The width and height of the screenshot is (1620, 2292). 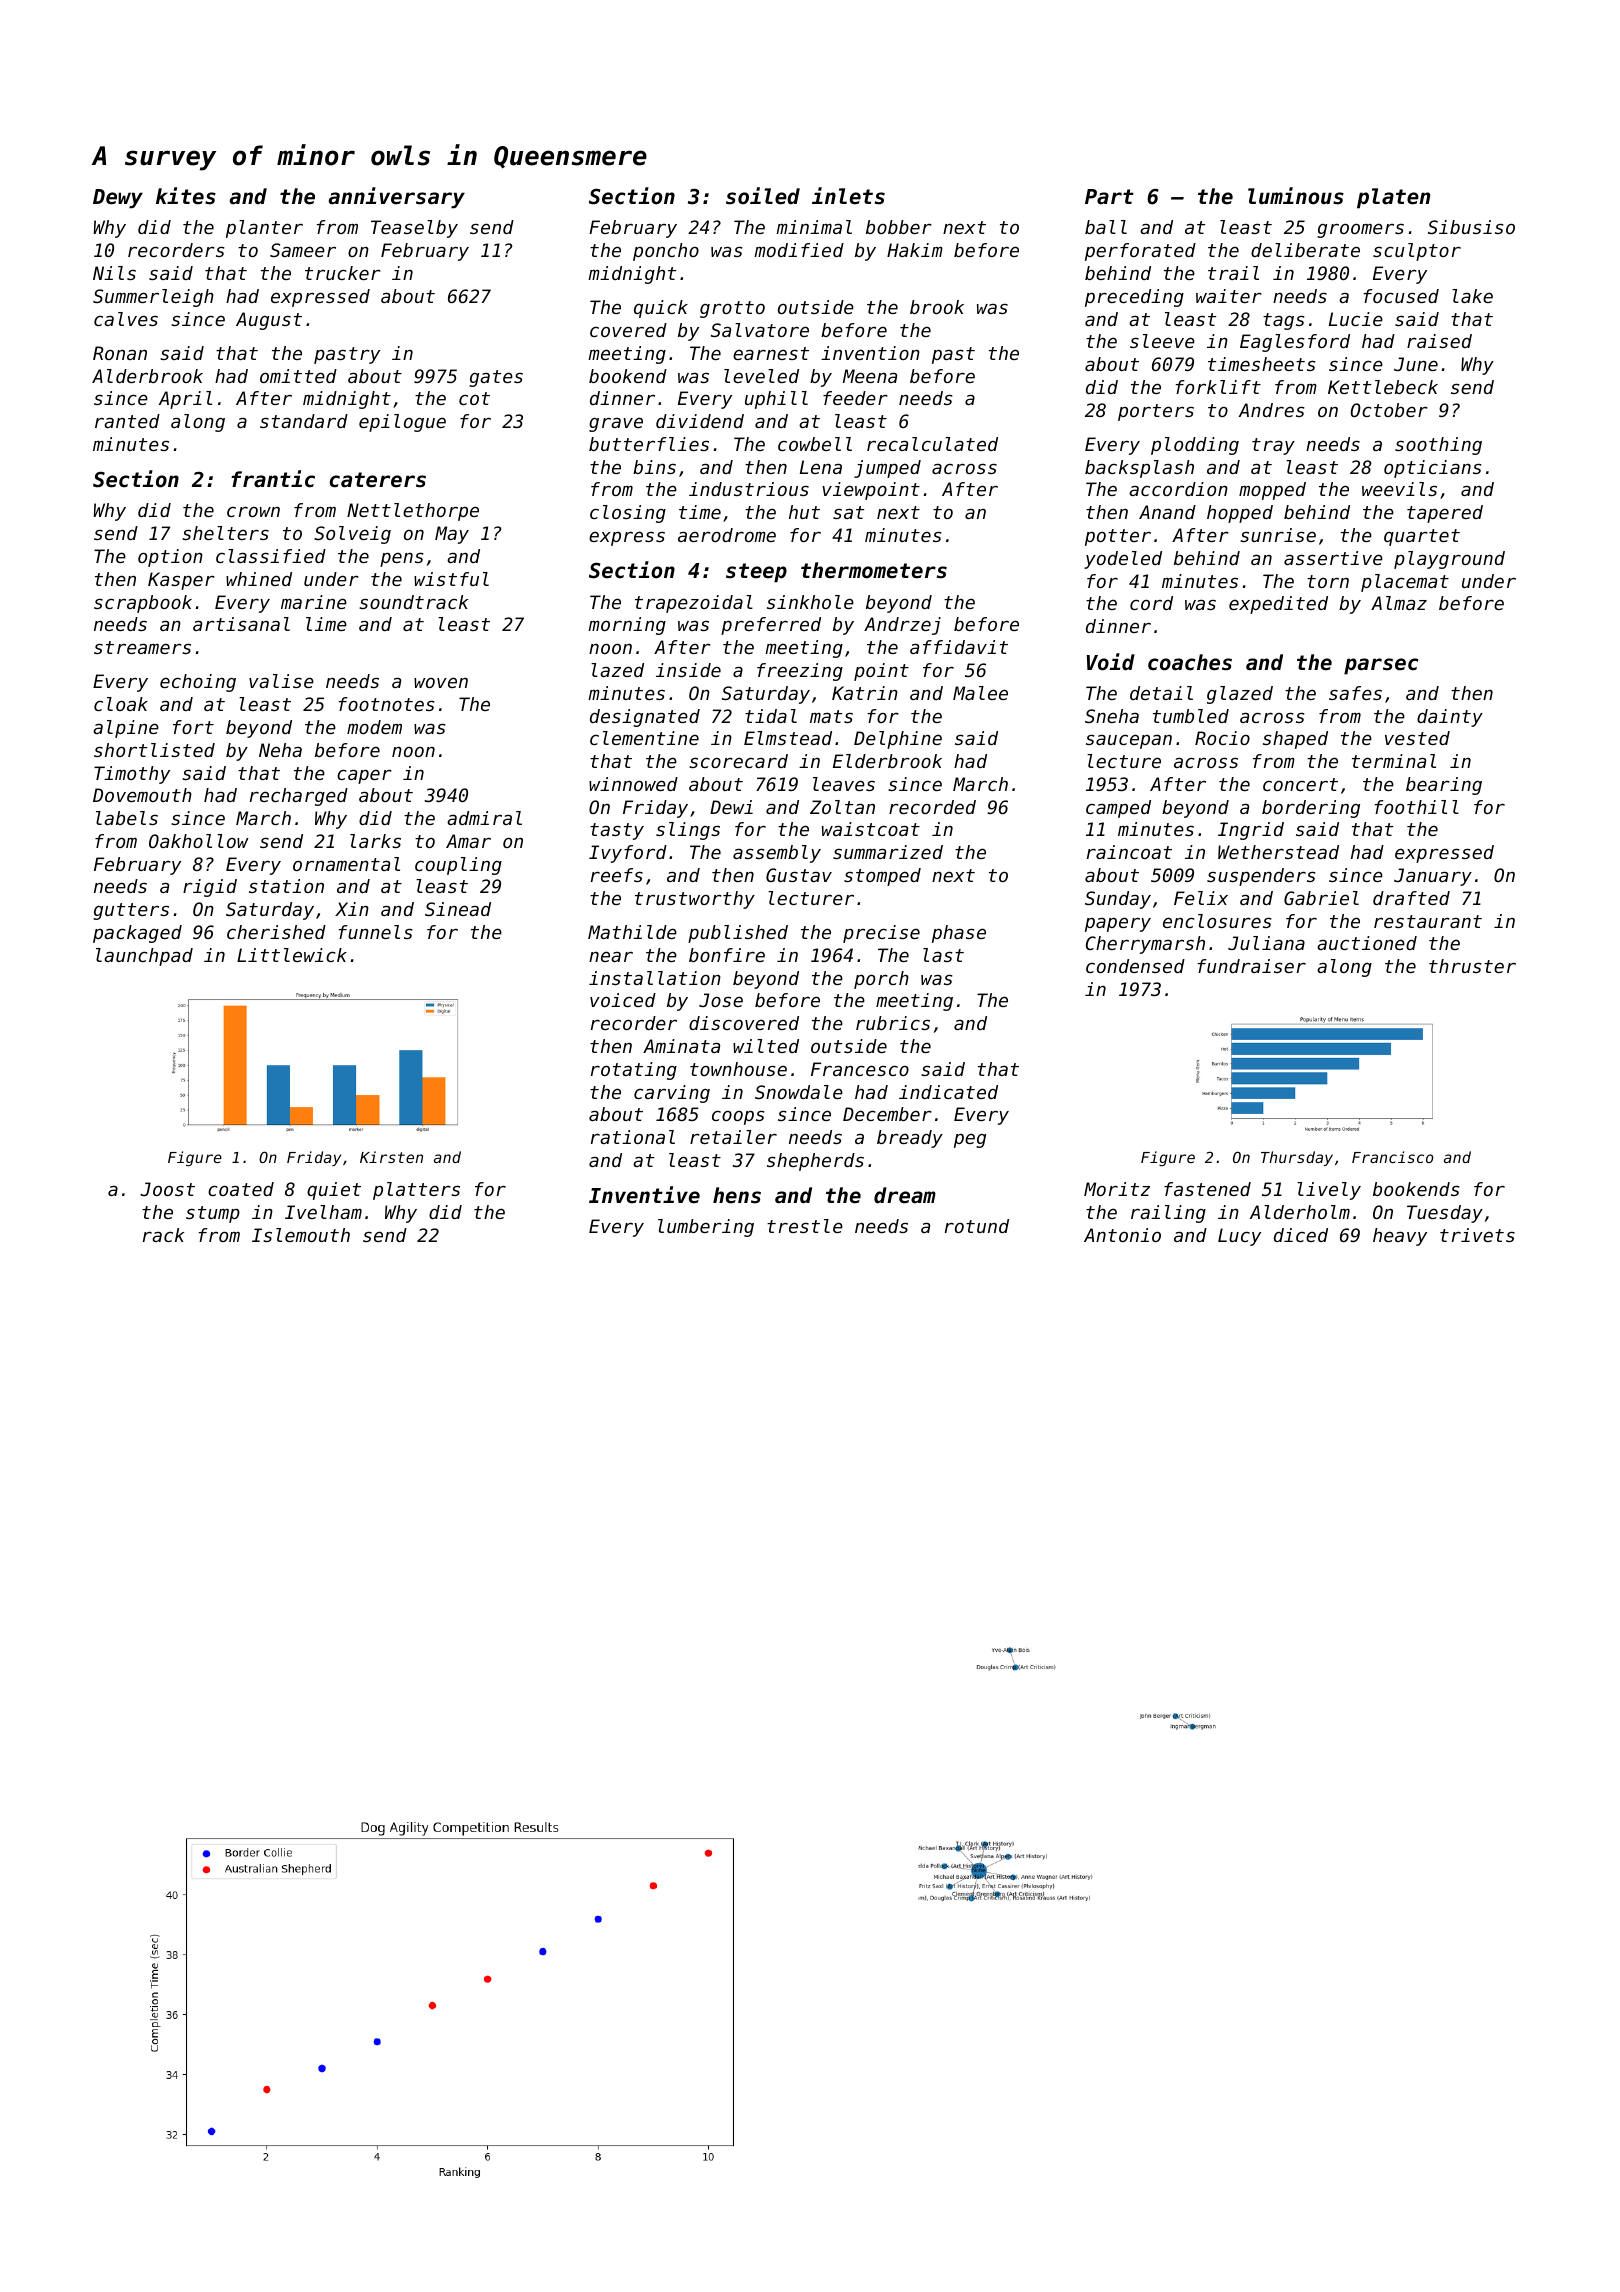 I want to click on porters, so click(x=1156, y=412).
